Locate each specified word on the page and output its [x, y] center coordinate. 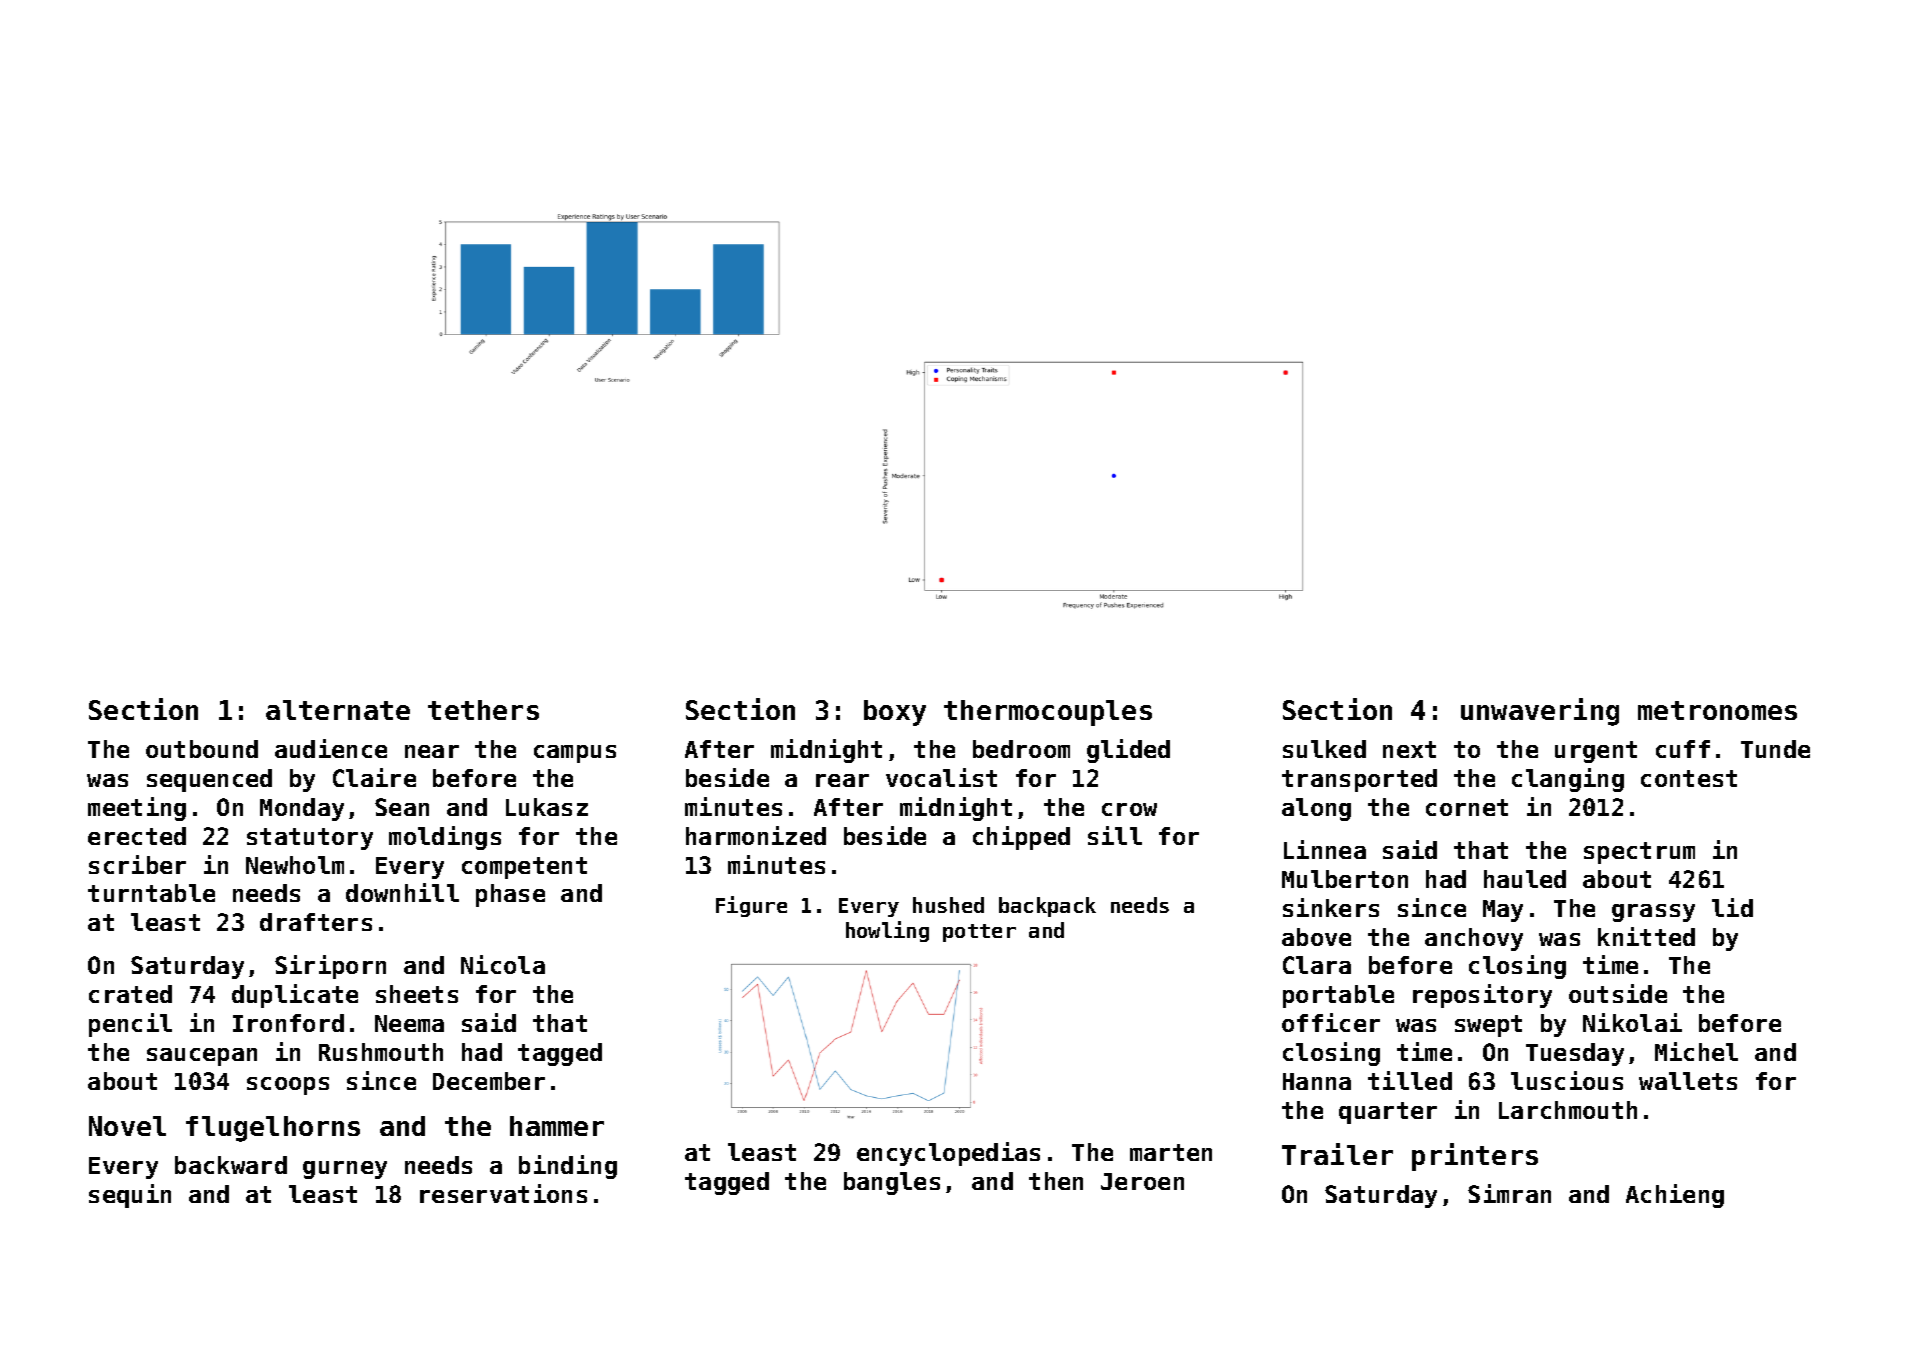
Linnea [1325, 849]
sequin [130, 1196]
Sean [402, 807]
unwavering [1540, 712]
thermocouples [1048, 713]
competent [524, 868]
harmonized [756, 835]
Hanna [1317, 1081]
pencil [130, 1025]
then [1056, 1181]
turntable [151, 893]
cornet [1467, 807]
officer [1331, 1022]
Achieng [1675, 1196]
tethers [483, 710]
